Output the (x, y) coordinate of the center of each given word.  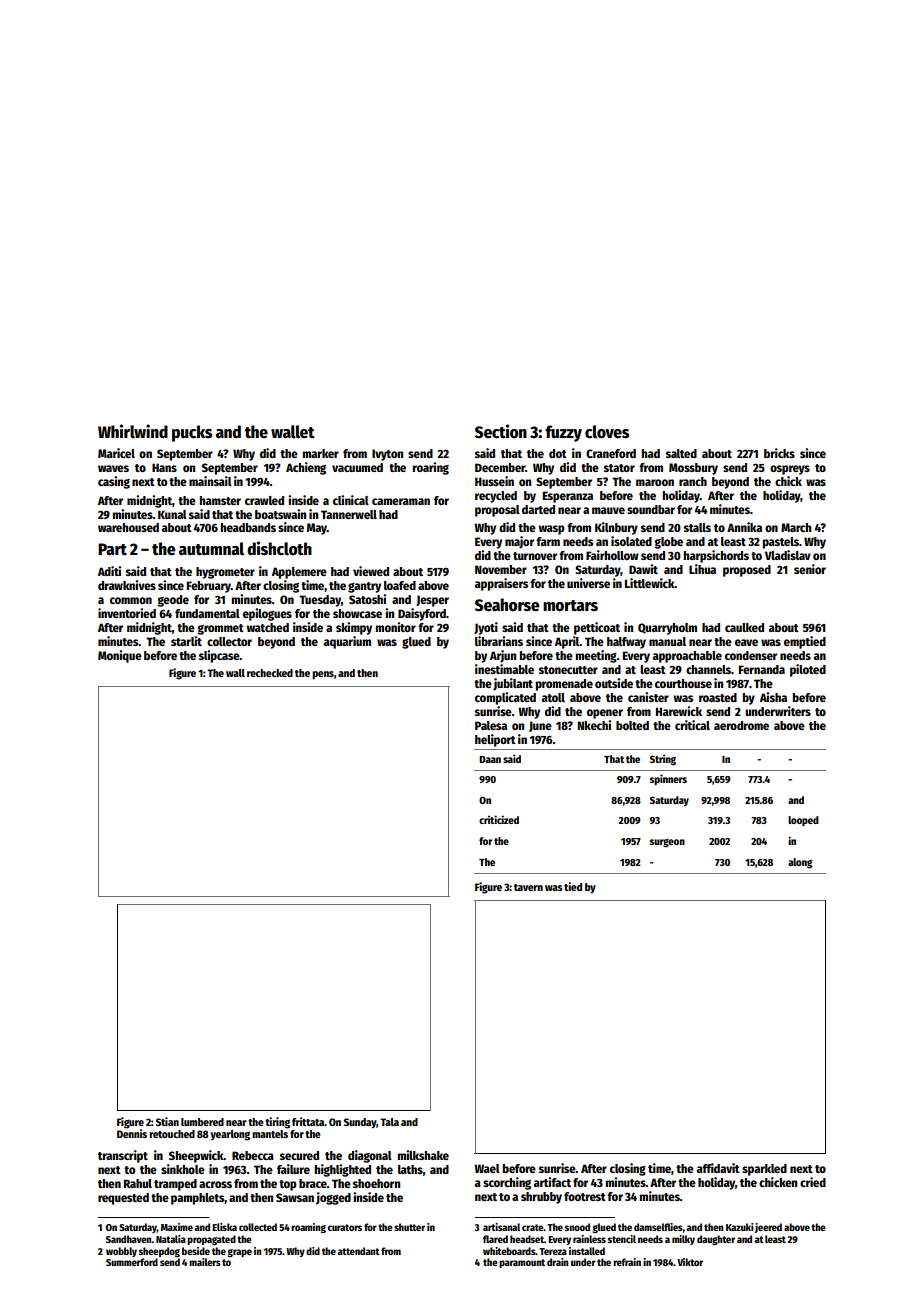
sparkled (764, 1170)
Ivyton (387, 455)
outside (614, 683)
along (800, 863)
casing (114, 482)
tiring (277, 1123)
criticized (499, 819)
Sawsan (295, 1197)
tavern (528, 887)
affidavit (718, 1168)
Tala (389, 1122)
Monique (120, 656)
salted (681, 453)
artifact (552, 1182)
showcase (357, 613)
